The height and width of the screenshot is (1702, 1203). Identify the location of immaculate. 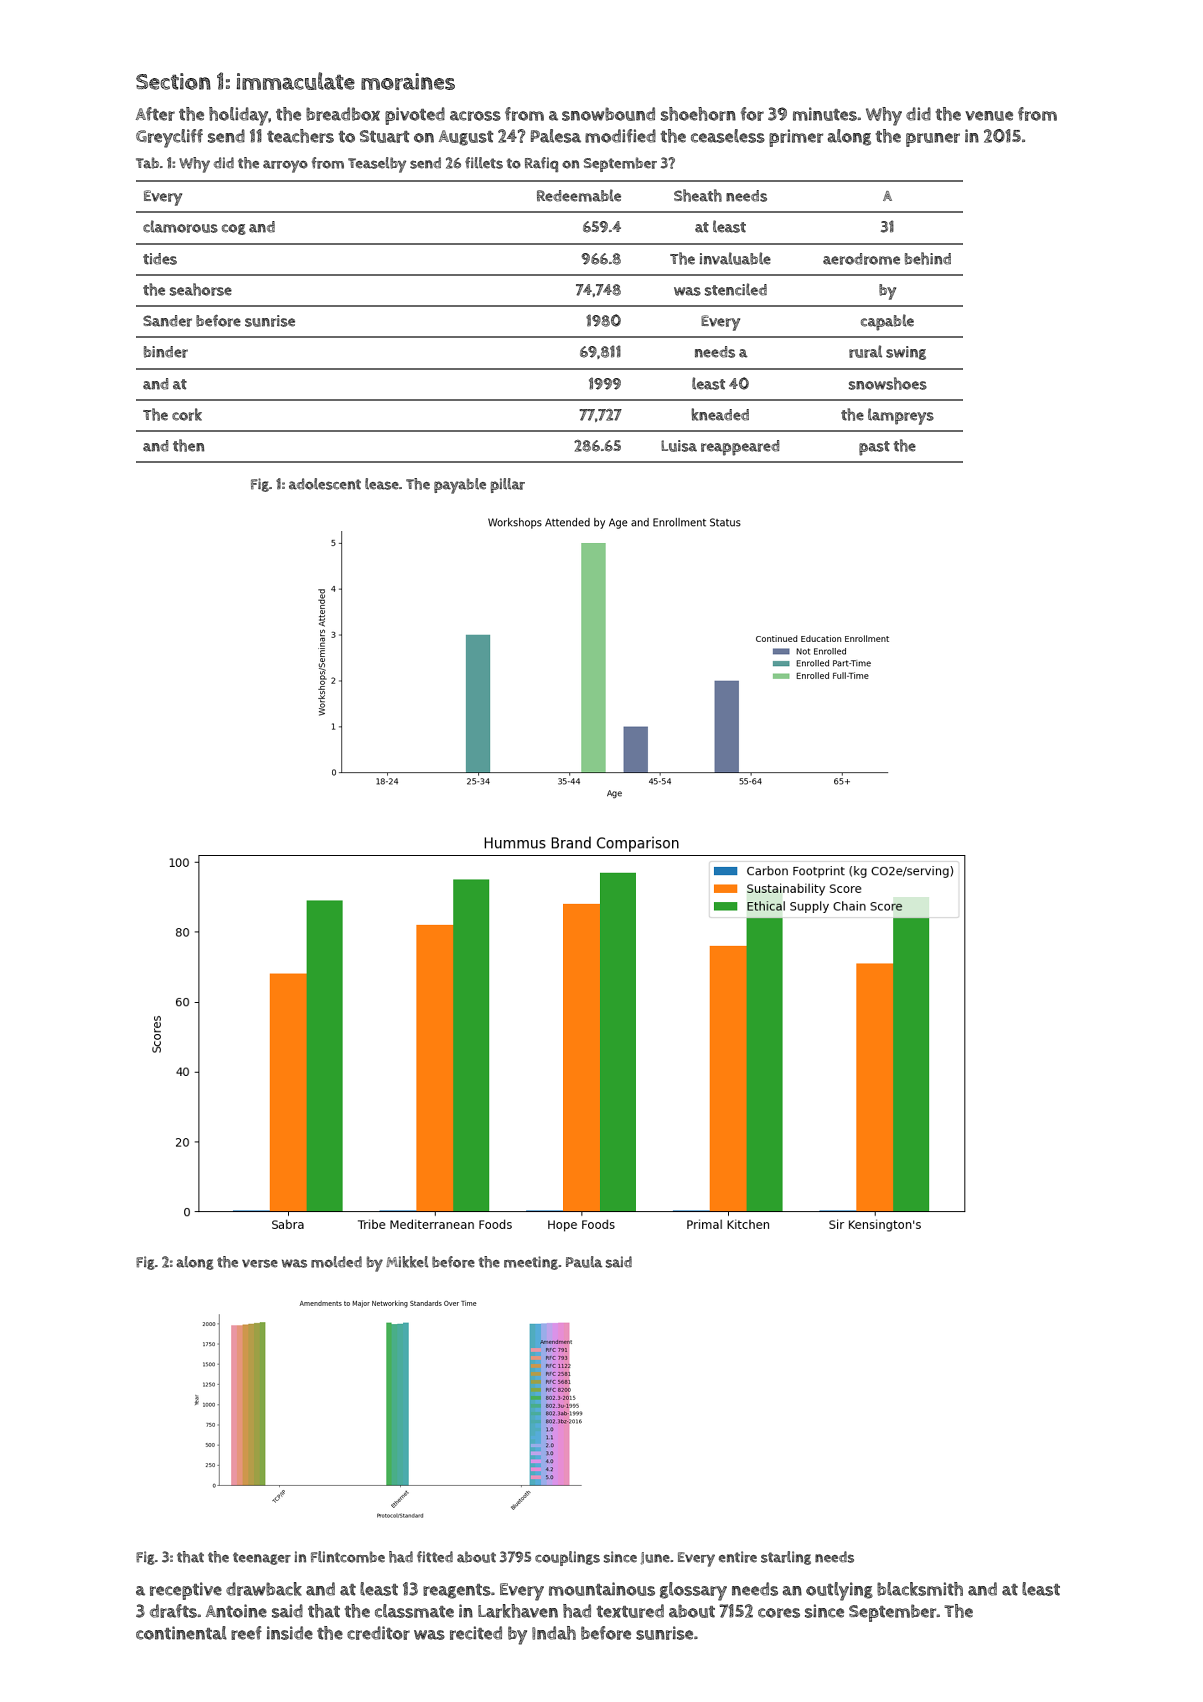
(296, 81).
